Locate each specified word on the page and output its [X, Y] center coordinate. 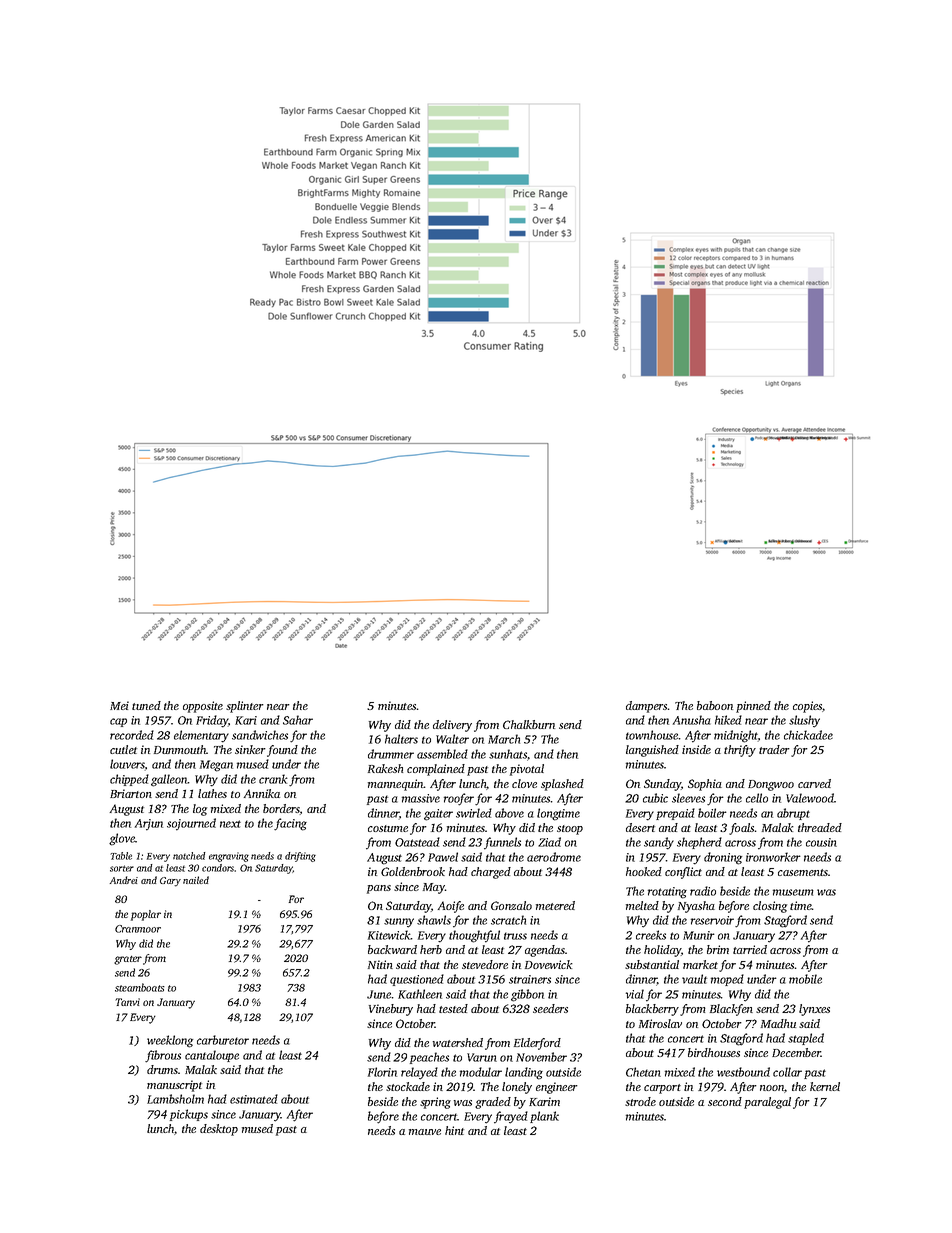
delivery [452, 726]
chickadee [808, 735]
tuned [146, 705]
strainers [530, 979]
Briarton [131, 793]
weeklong [170, 1041]
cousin [821, 842]
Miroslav [660, 1023]
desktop [219, 1130]
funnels [502, 843]
